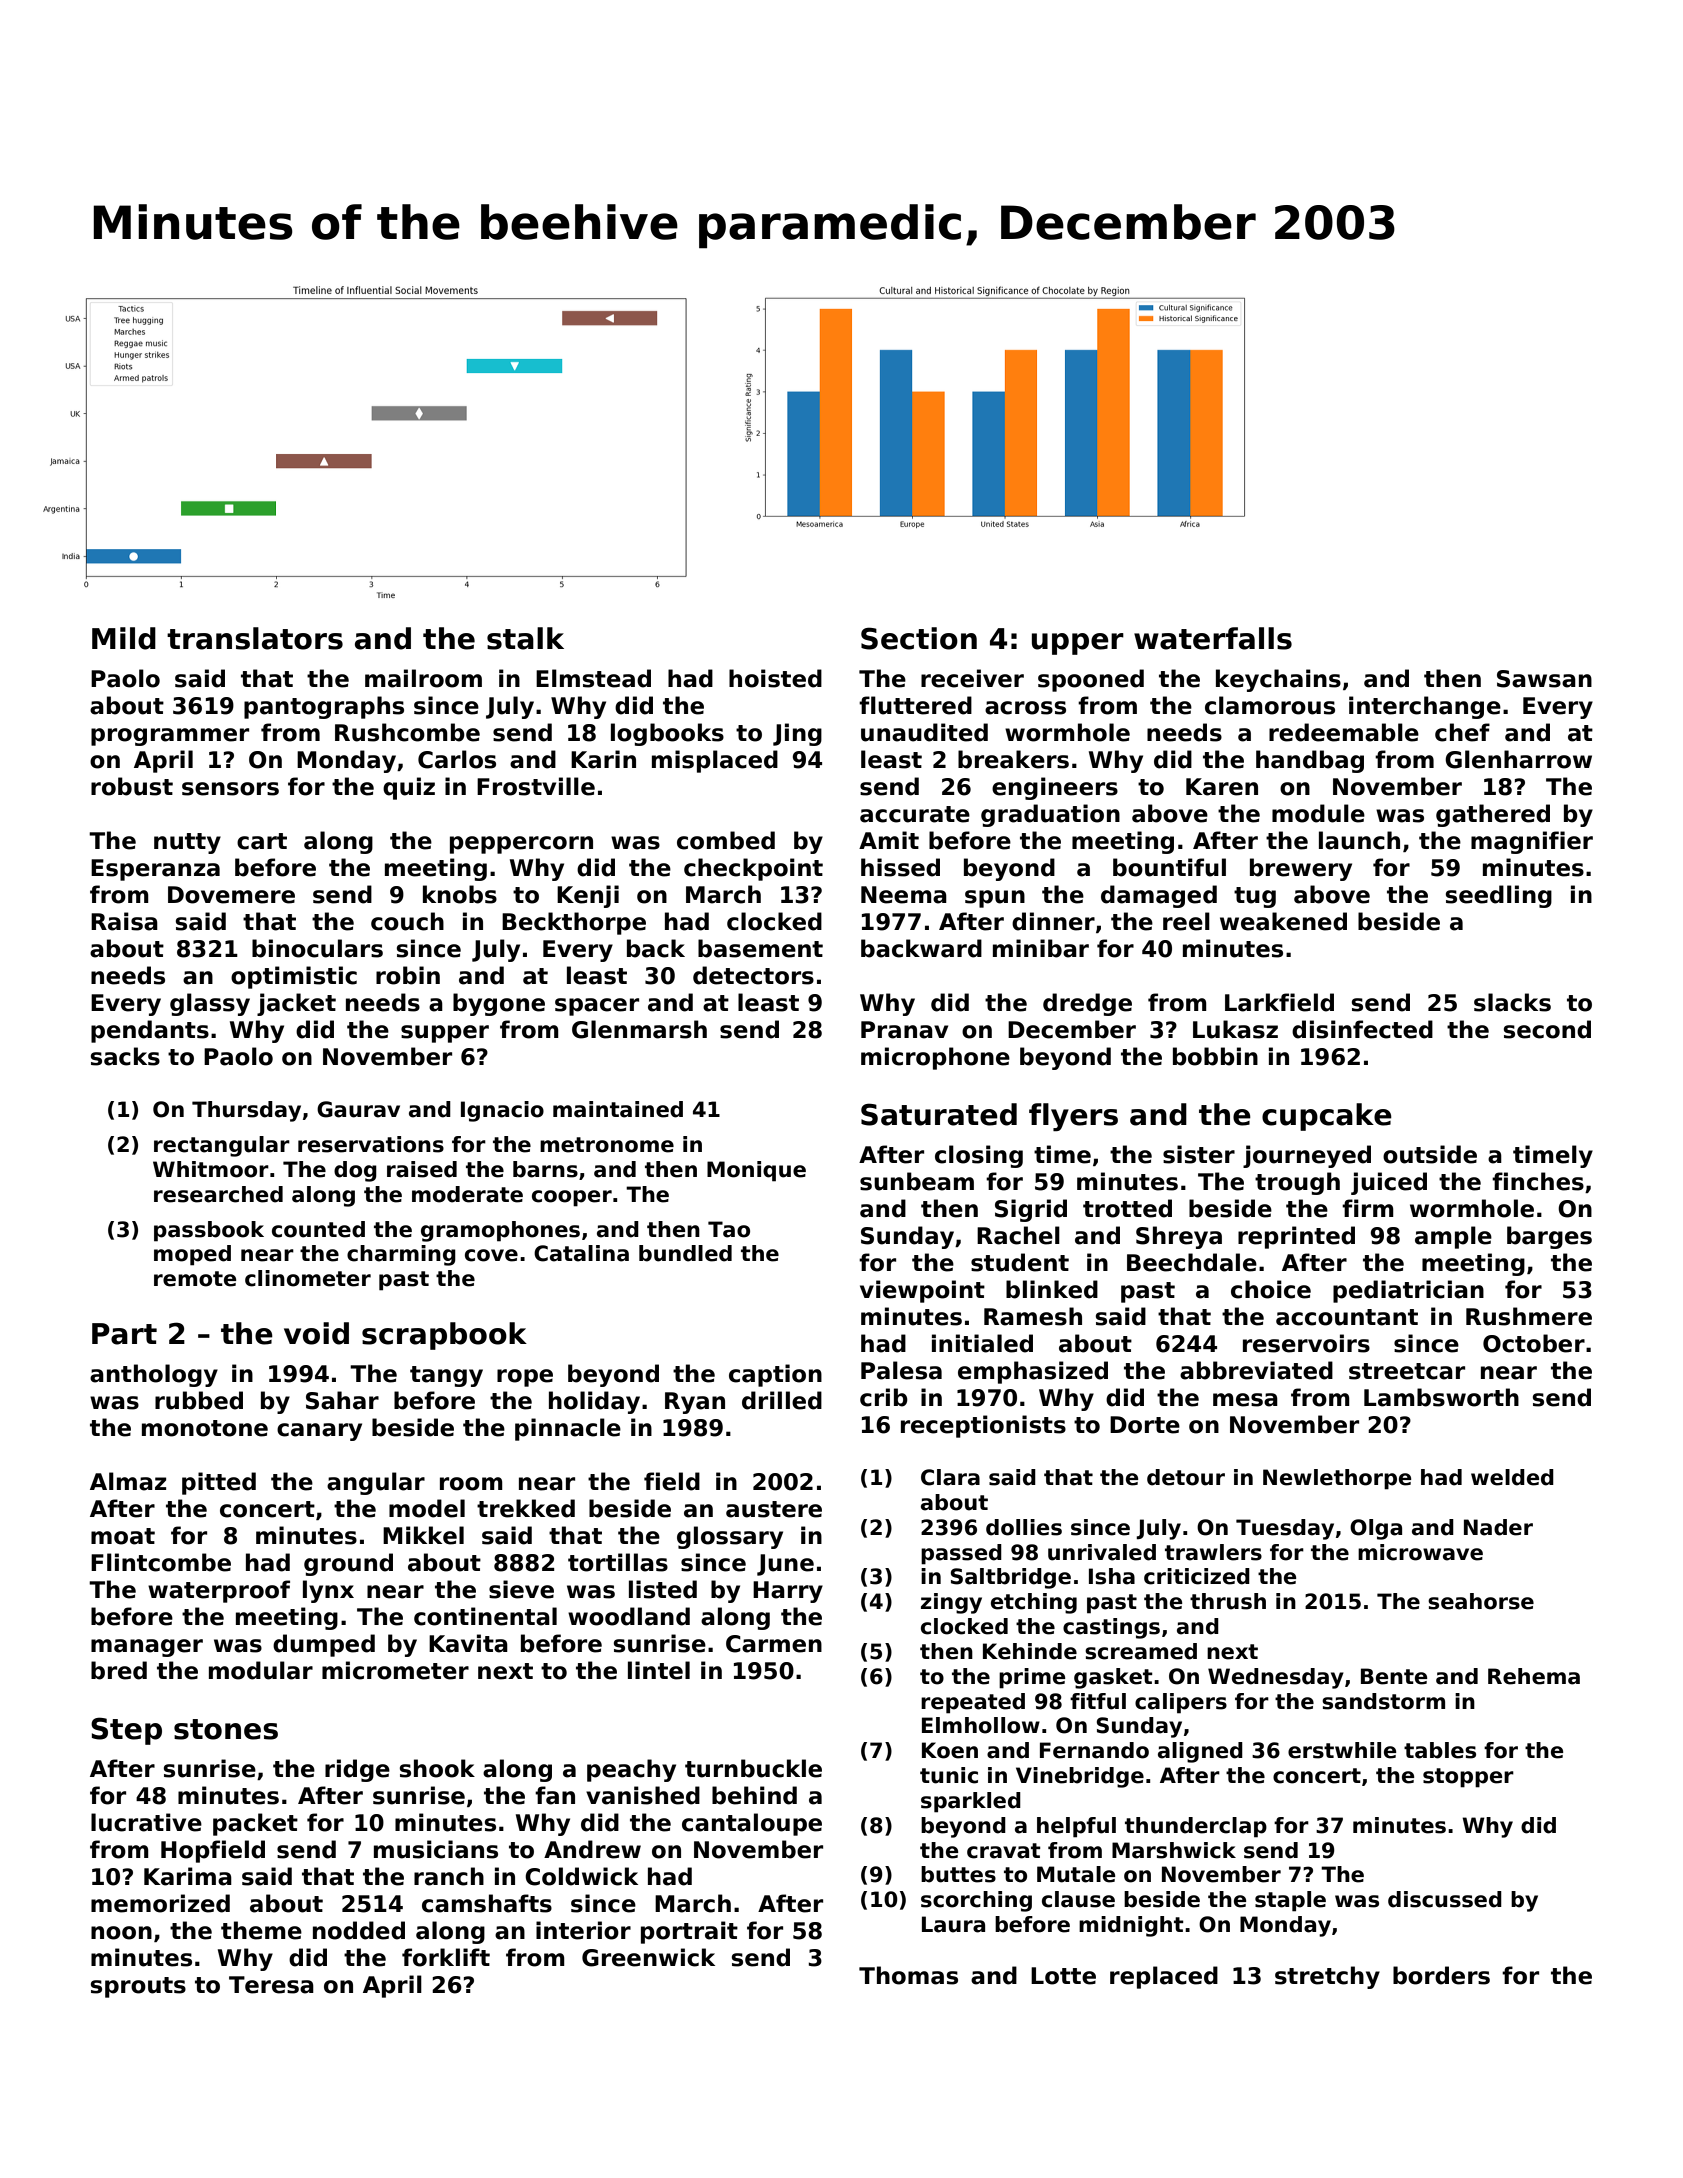 The width and height of the document is (1683, 2178). What do you see at coordinates (715, 761) in the document?
I see `misplaced` at bounding box center [715, 761].
